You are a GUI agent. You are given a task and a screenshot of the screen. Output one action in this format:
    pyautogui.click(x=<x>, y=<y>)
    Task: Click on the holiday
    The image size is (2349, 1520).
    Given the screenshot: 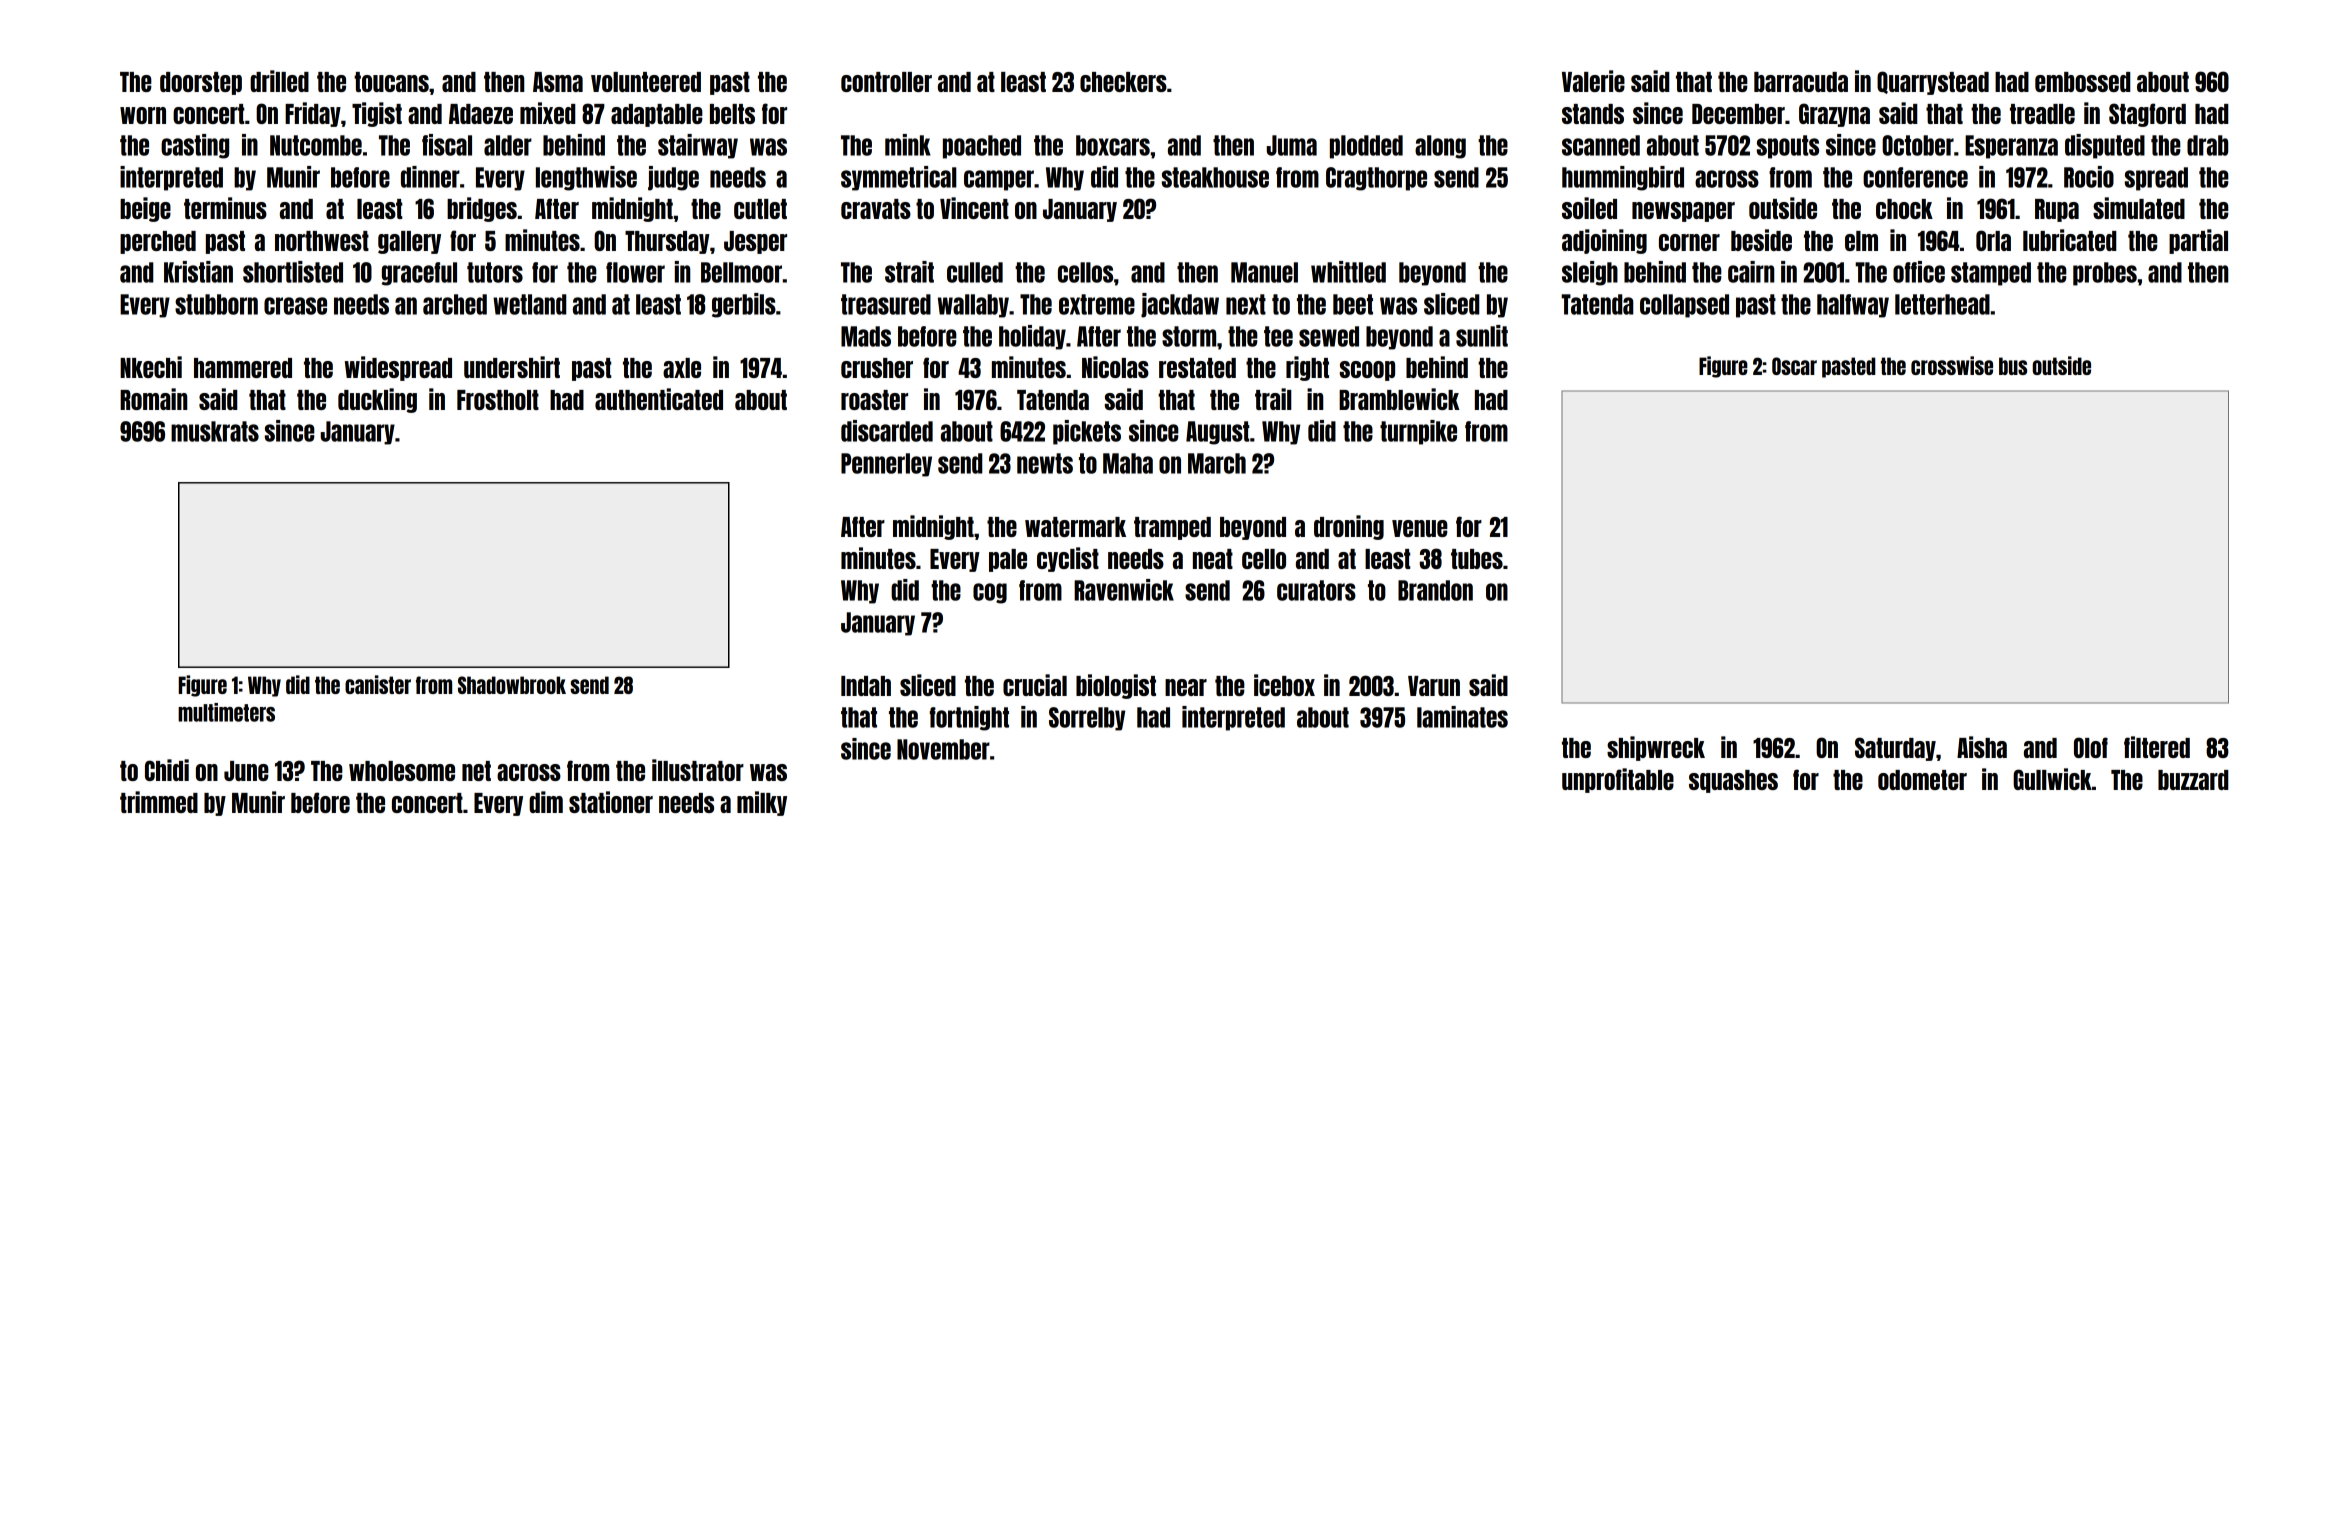 What is the action you would take?
    pyautogui.click(x=1032, y=337)
